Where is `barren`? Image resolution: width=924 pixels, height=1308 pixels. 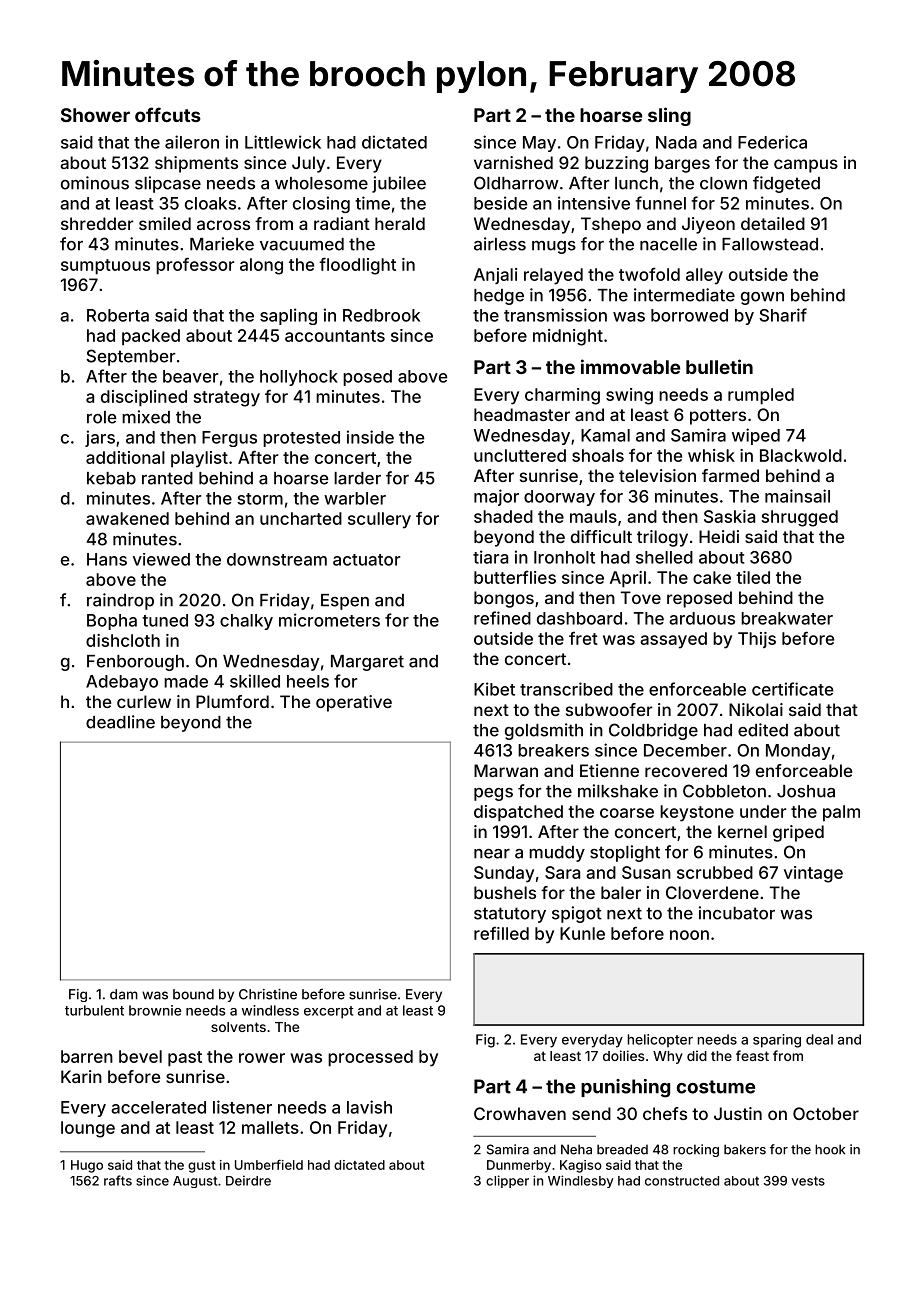
barren is located at coordinates (87, 1056).
